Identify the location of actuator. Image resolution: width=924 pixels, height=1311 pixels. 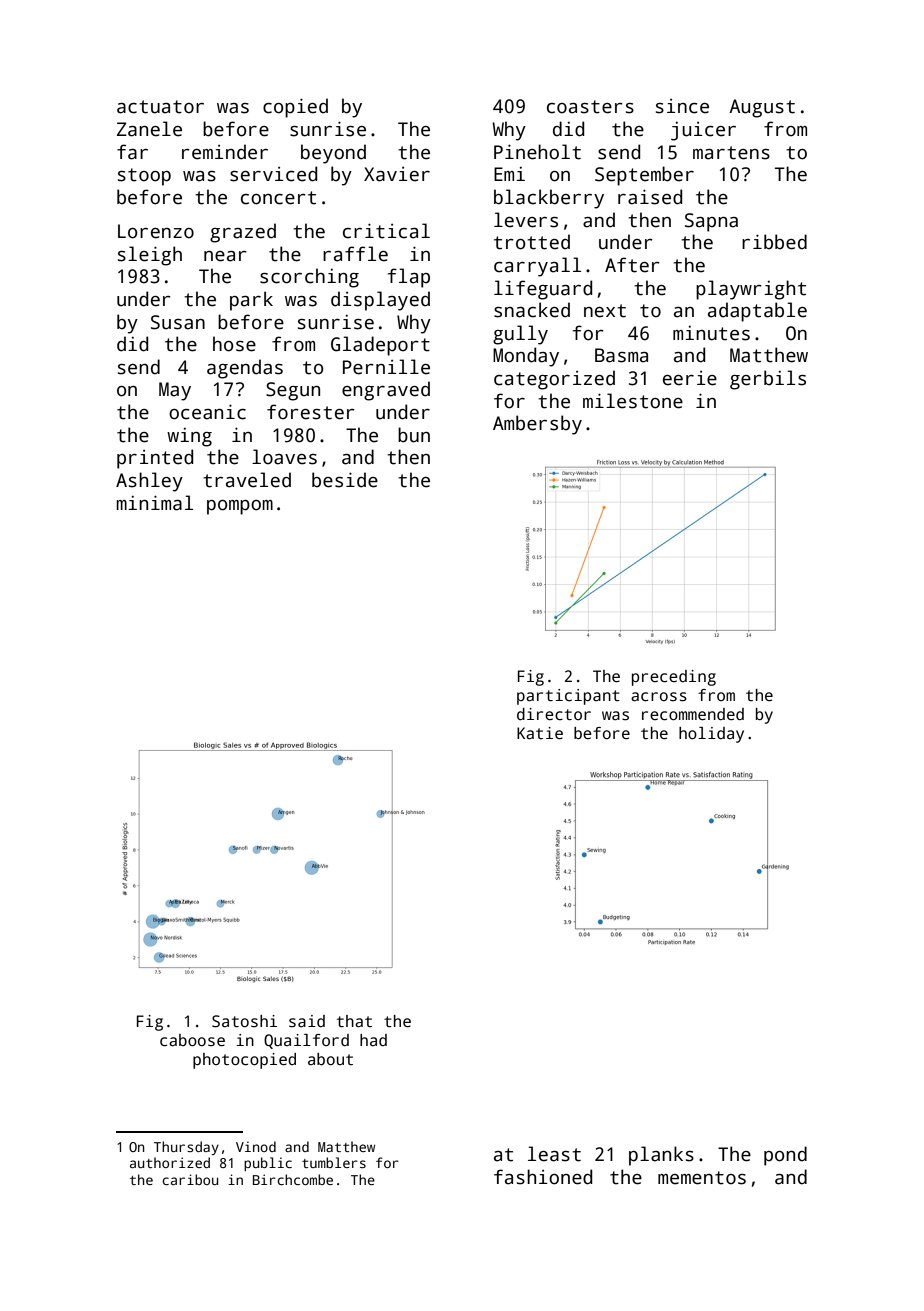
(160, 107).
